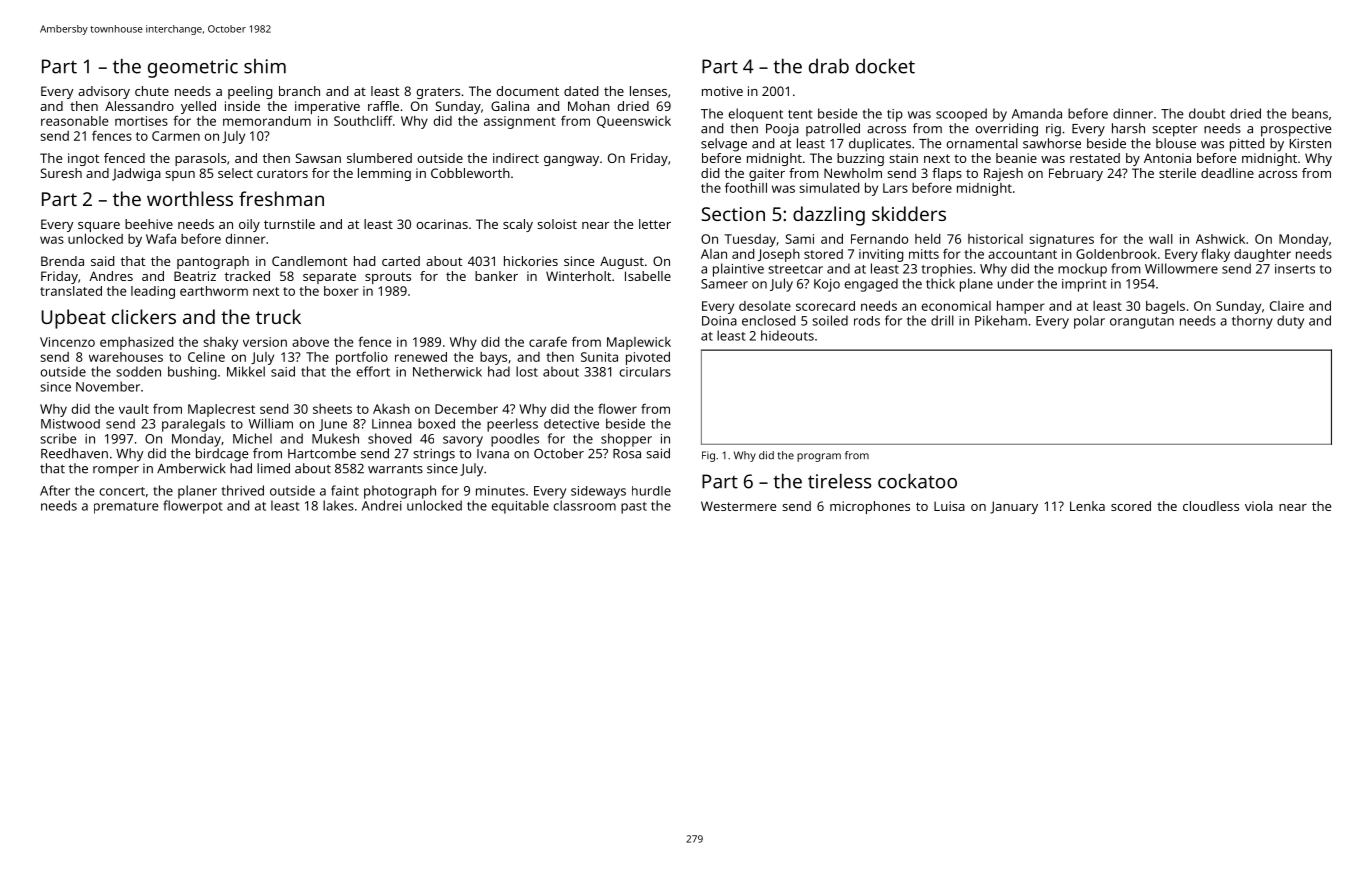 This screenshot has height=887, width=1372. What do you see at coordinates (442, 224) in the screenshot?
I see `ocarinas` at bounding box center [442, 224].
